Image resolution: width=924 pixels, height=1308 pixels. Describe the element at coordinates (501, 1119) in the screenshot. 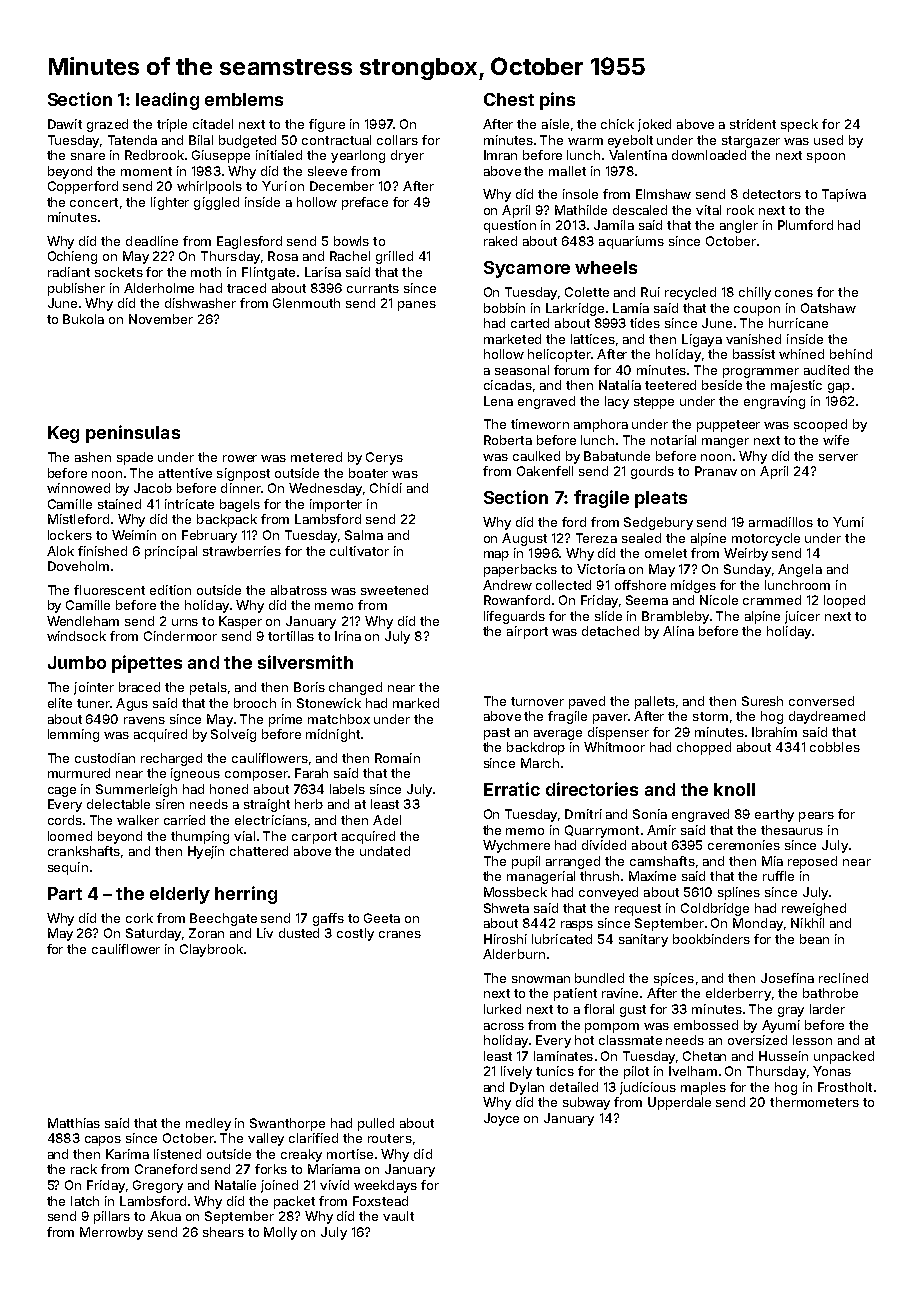

I see `Joyce` at that location.
